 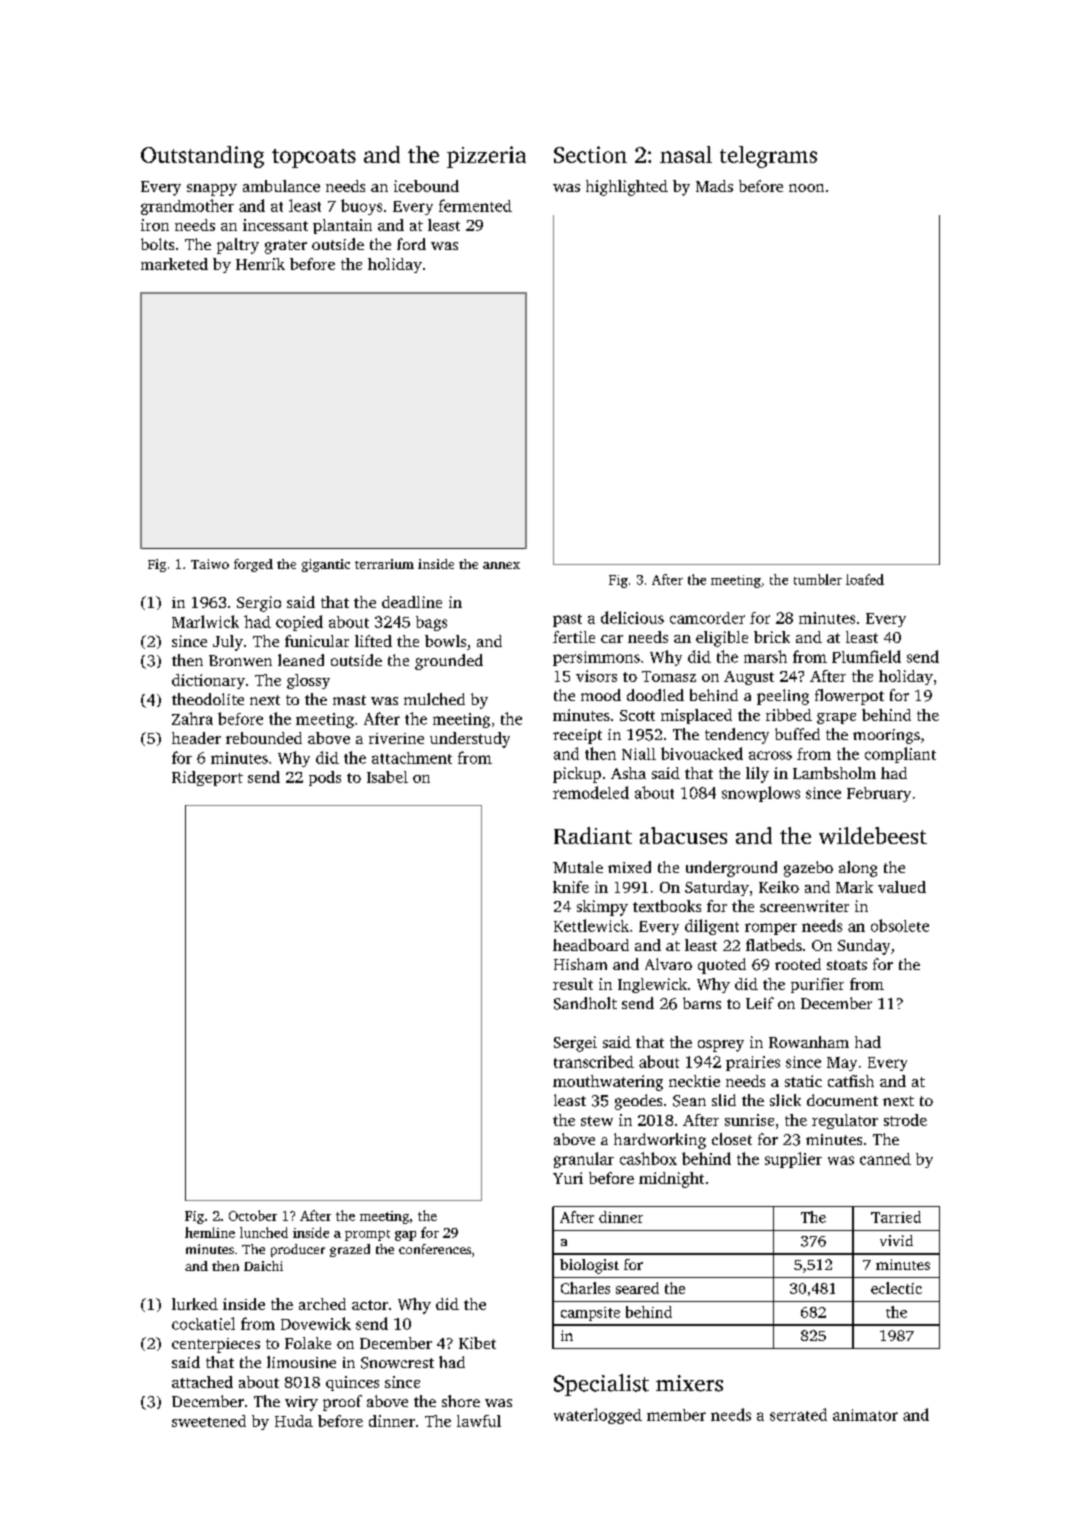 What do you see at coordinates (208, 681) in the page?
I see `dictionary` at bounding box center [208, 681].
